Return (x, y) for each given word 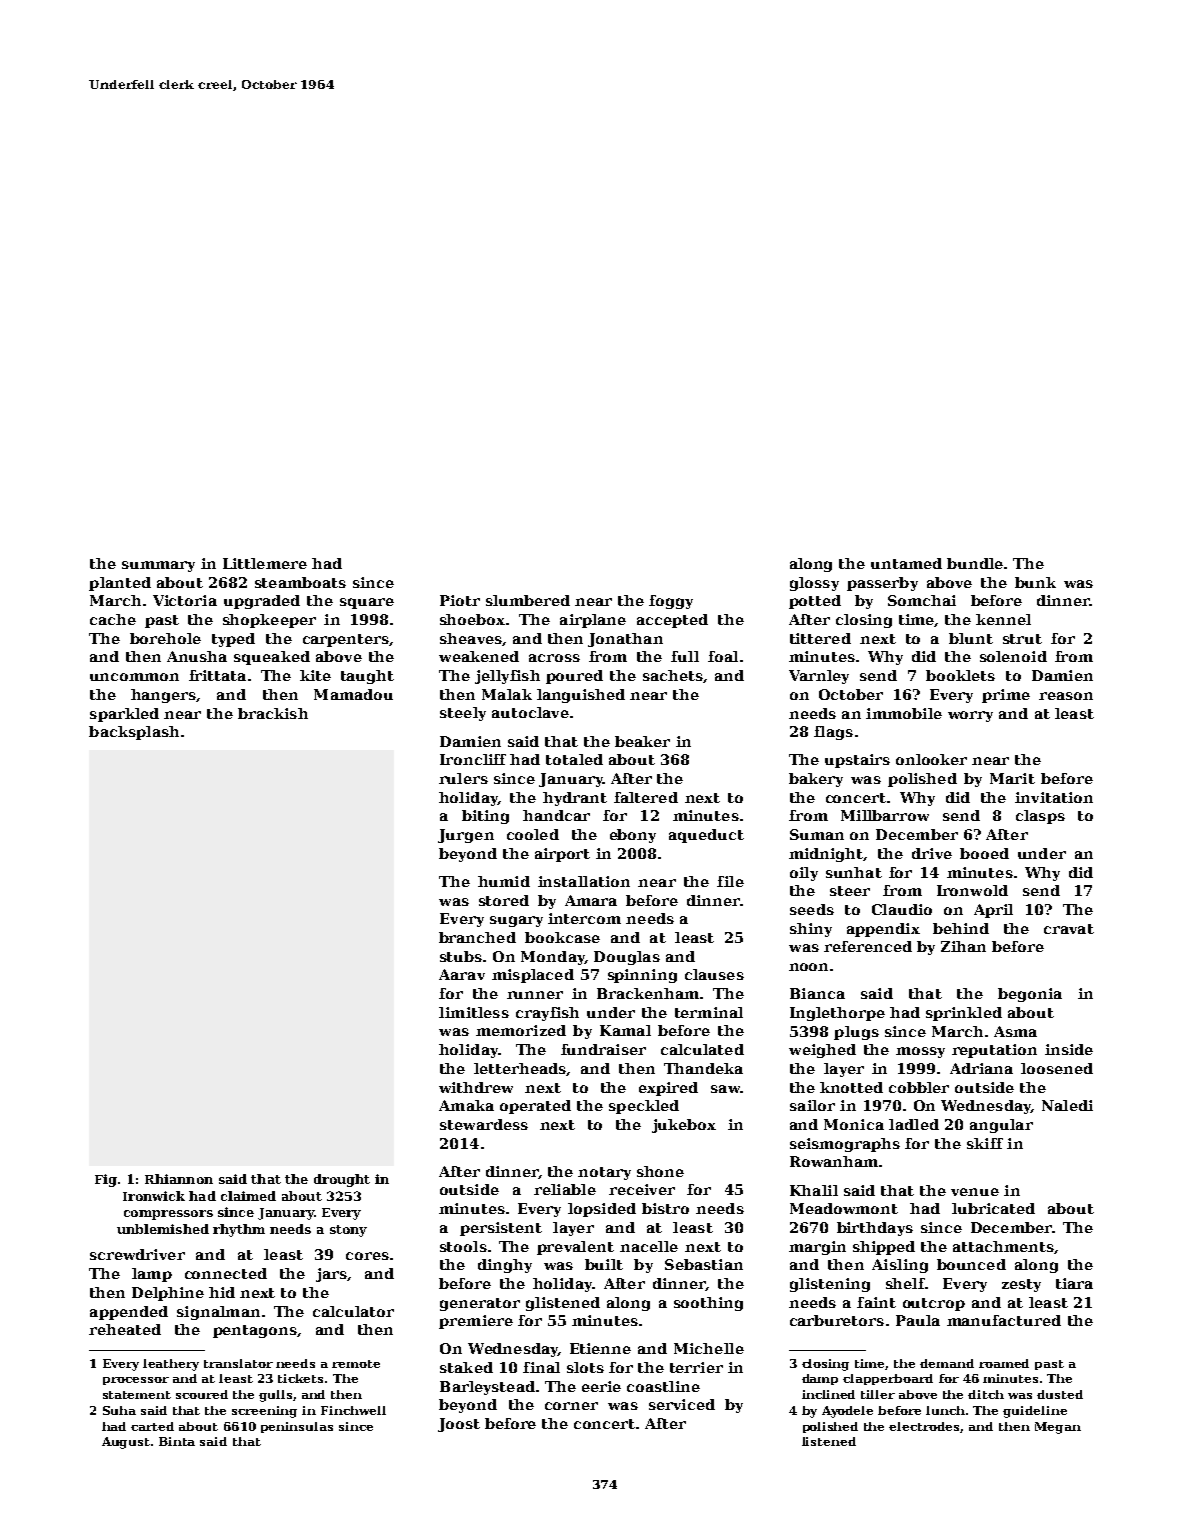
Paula (918, 1320)
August (126, 1443)
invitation (1054, 797)
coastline (663, 1386)
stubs (461, 956)
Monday (553, 958)
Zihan (963, 946)
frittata (217, 675)
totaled (574, 759)
